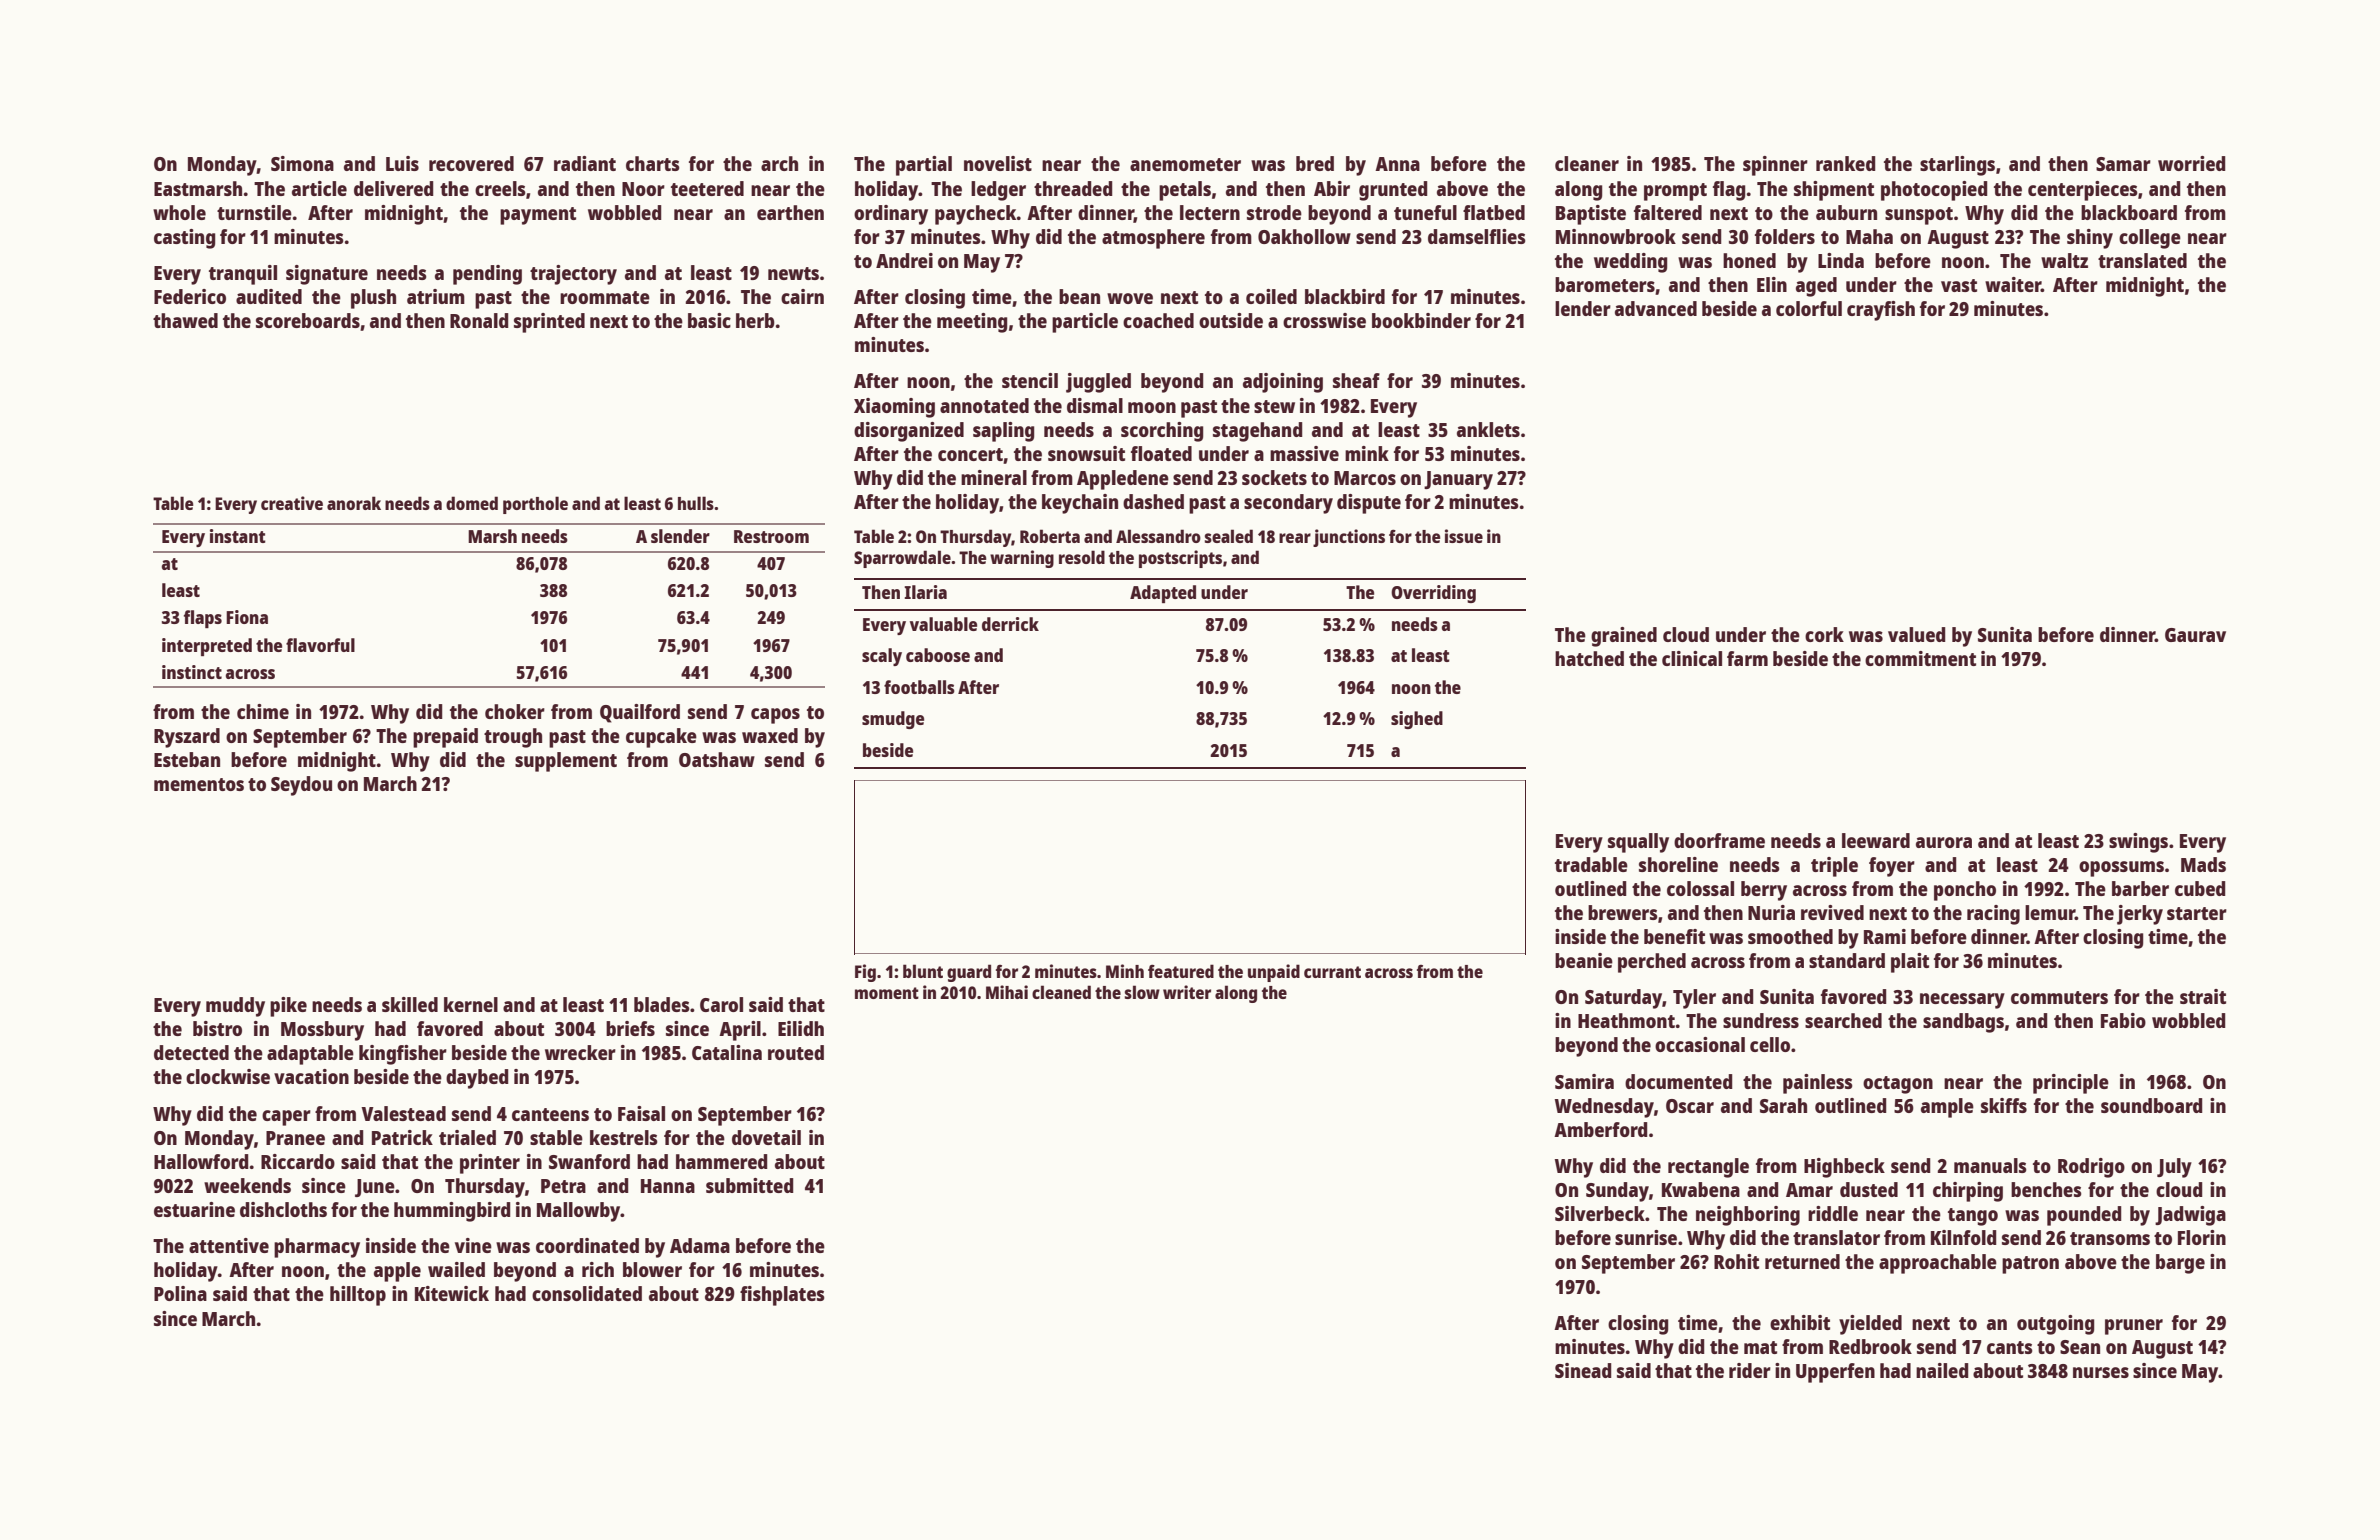 The height and width of the screenshot is (1540, 2380). I want to click on sighed, so click(1417, 720).
